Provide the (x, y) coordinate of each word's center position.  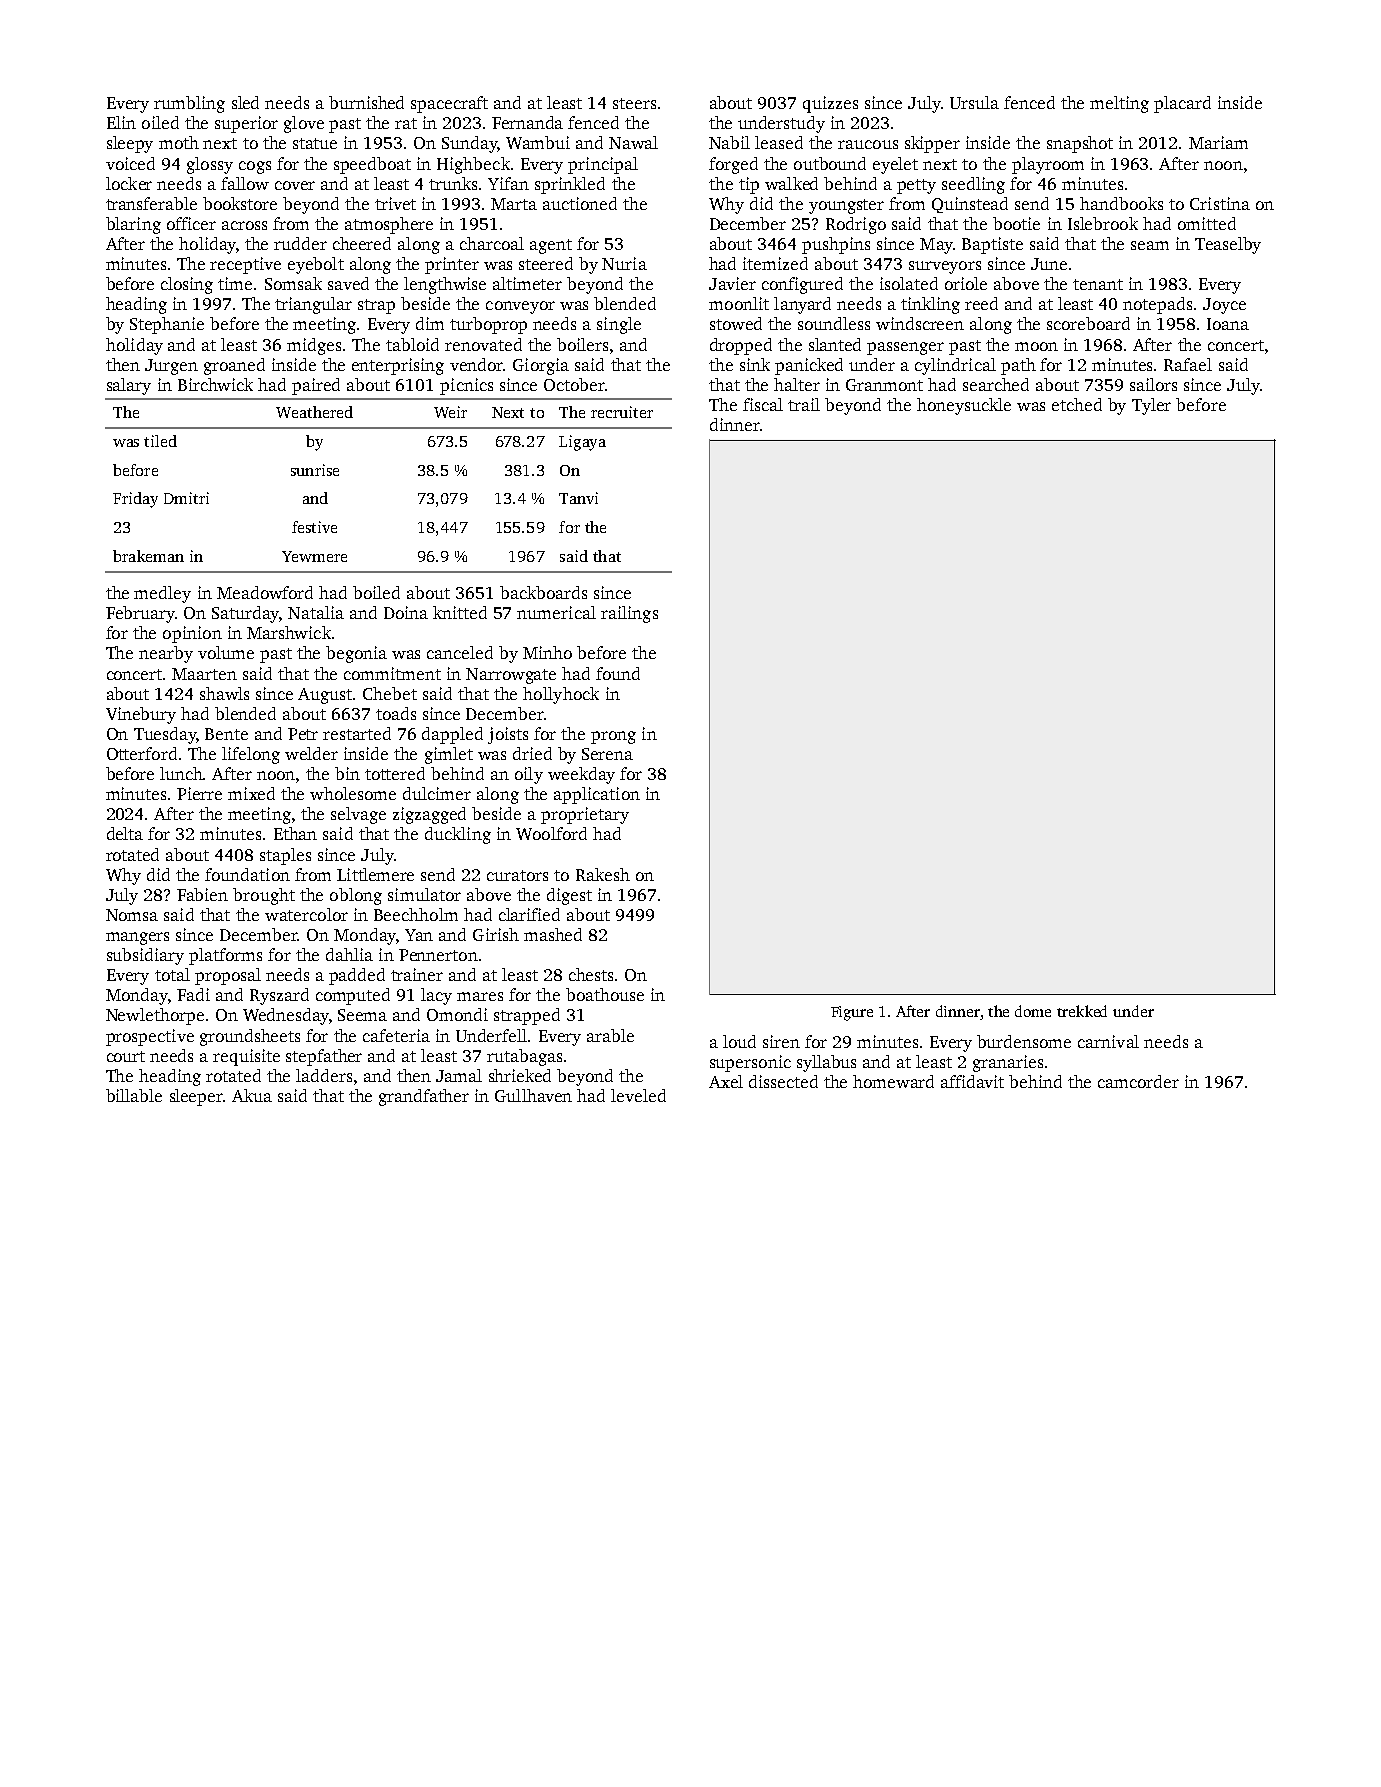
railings (629, 614)
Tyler (1151, 406)
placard (1182, 104)
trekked (1082, 1011)
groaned (234, 366)
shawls (224, 693)
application (597, 795)
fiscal (763, 404)
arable (610, 1035)
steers (634, 103)
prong (613, 737)
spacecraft (449, 104)
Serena (607, 754)
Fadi (193, 994)
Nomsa (132, 915)
